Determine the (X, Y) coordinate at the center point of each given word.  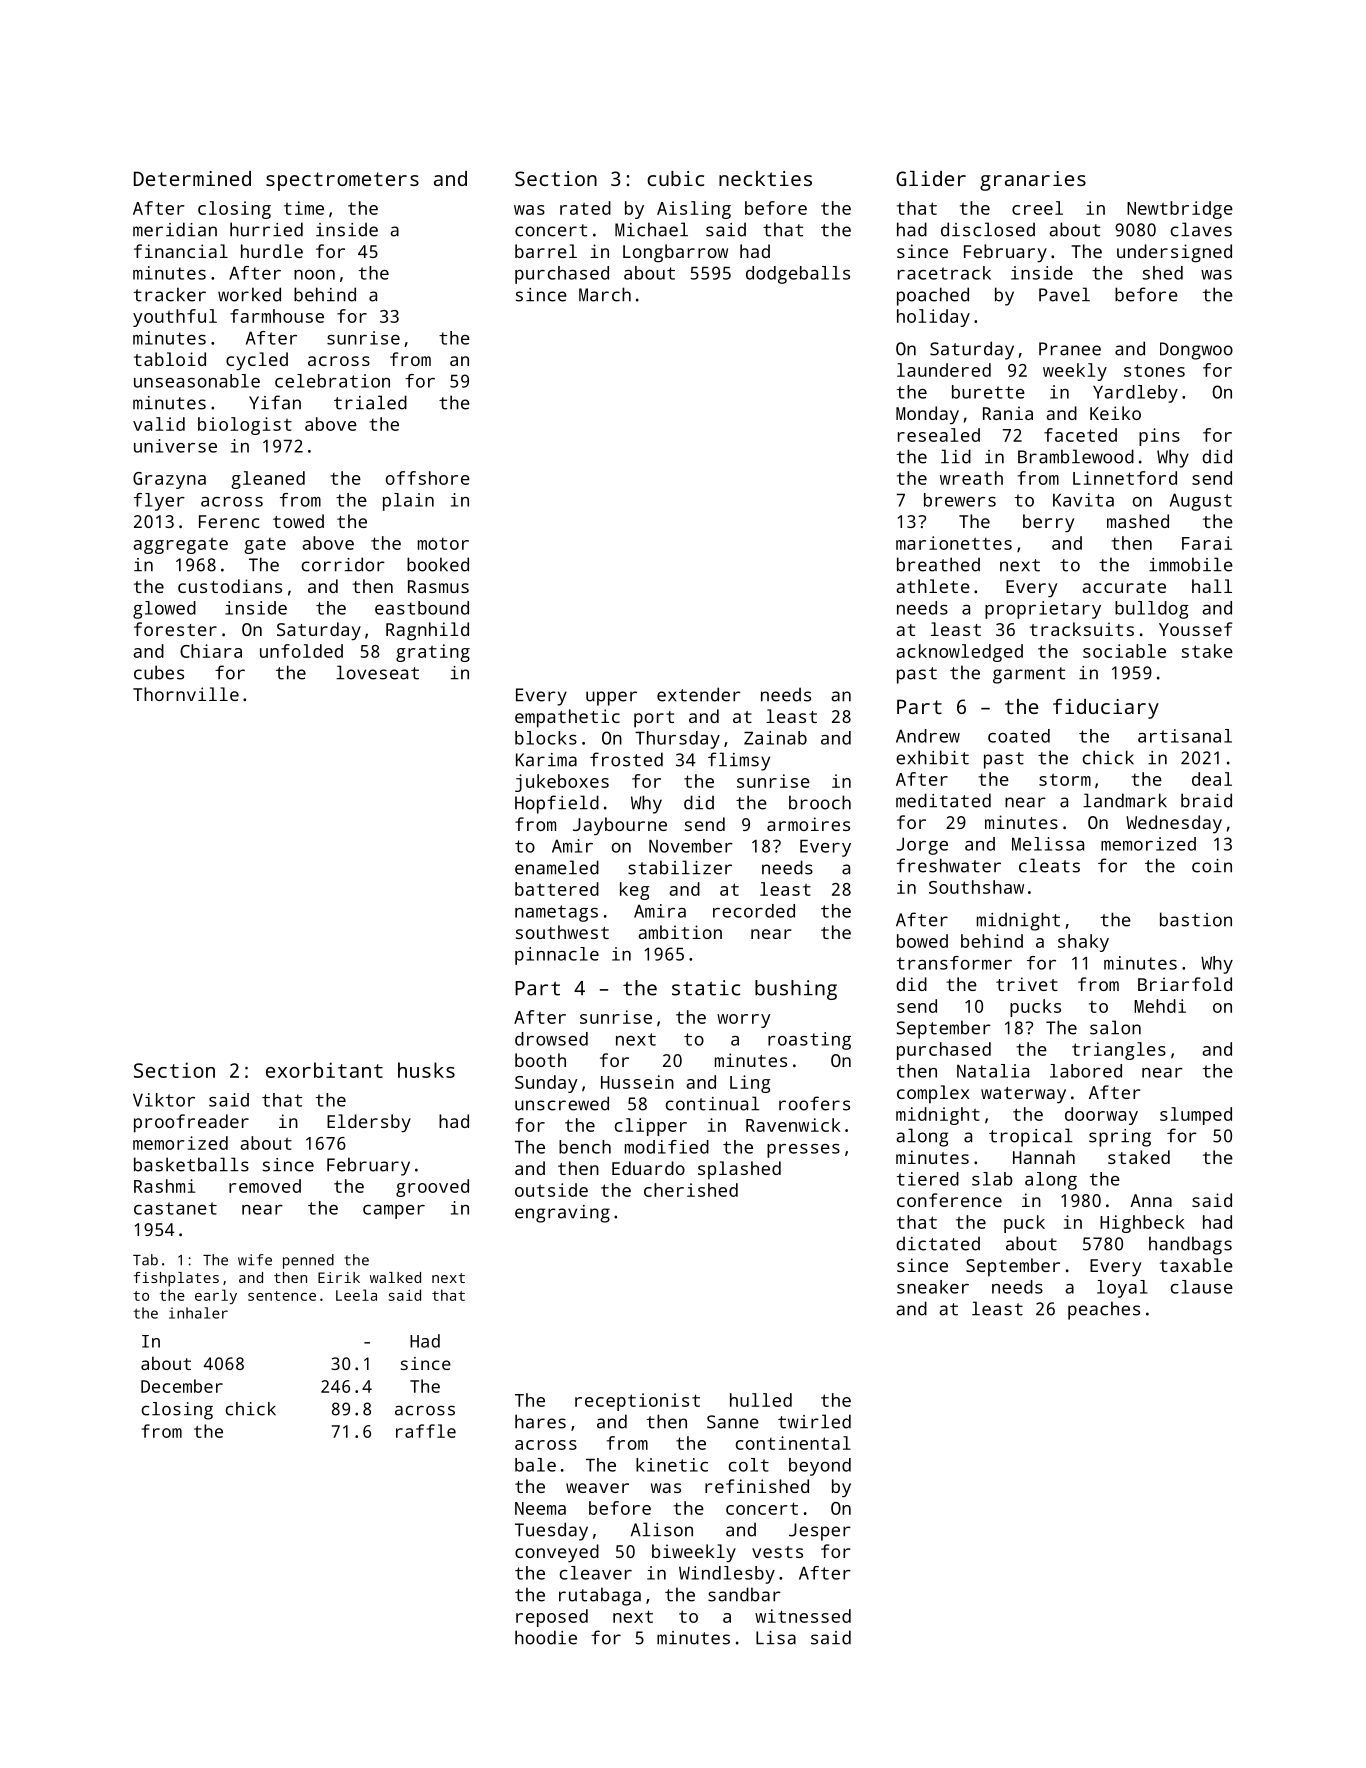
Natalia (993, 1071)
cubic (675, 178)
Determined (192, 178)
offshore (428, 478)
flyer (159, 502)
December (182, 1386)
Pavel (1064, 294)
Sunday (546, 1084)
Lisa (776, 1638)
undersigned (1174, 253)
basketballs (191, 1164)
